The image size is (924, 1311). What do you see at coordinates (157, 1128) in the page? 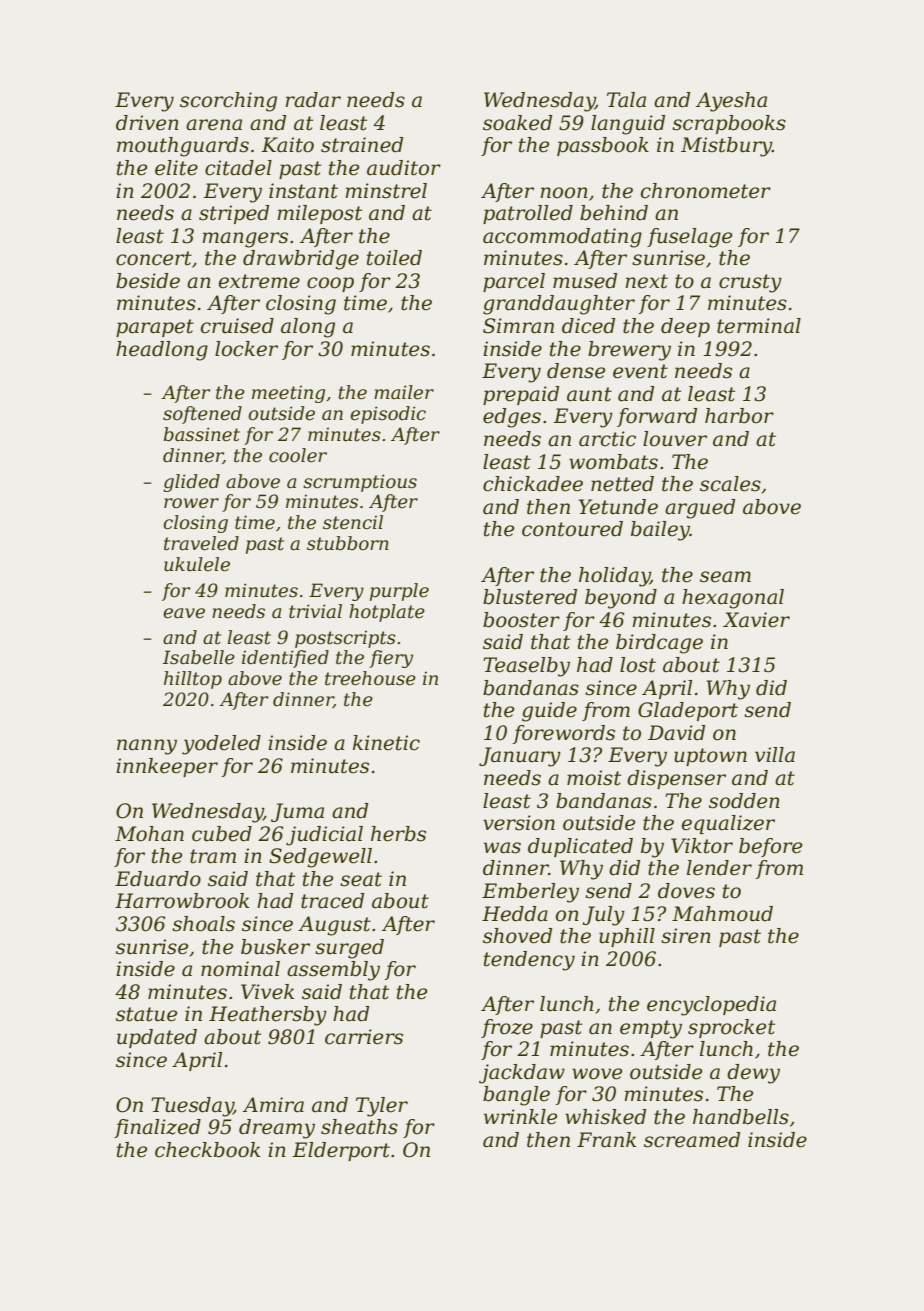
I see `finalized` at bounding box center [157, 1128].
